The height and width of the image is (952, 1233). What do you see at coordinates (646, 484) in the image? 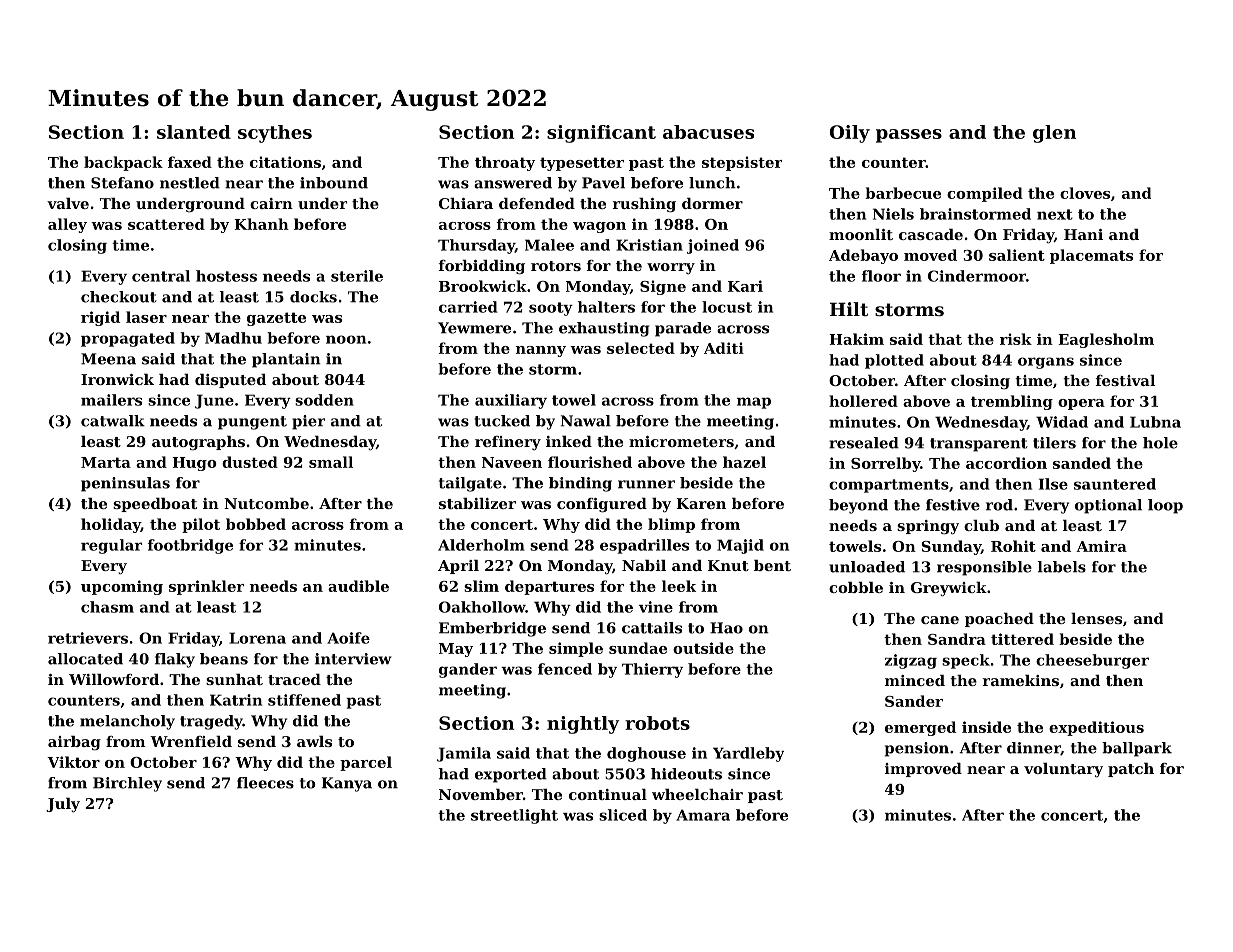
I see `runner` at bounding box center [646, 484].
